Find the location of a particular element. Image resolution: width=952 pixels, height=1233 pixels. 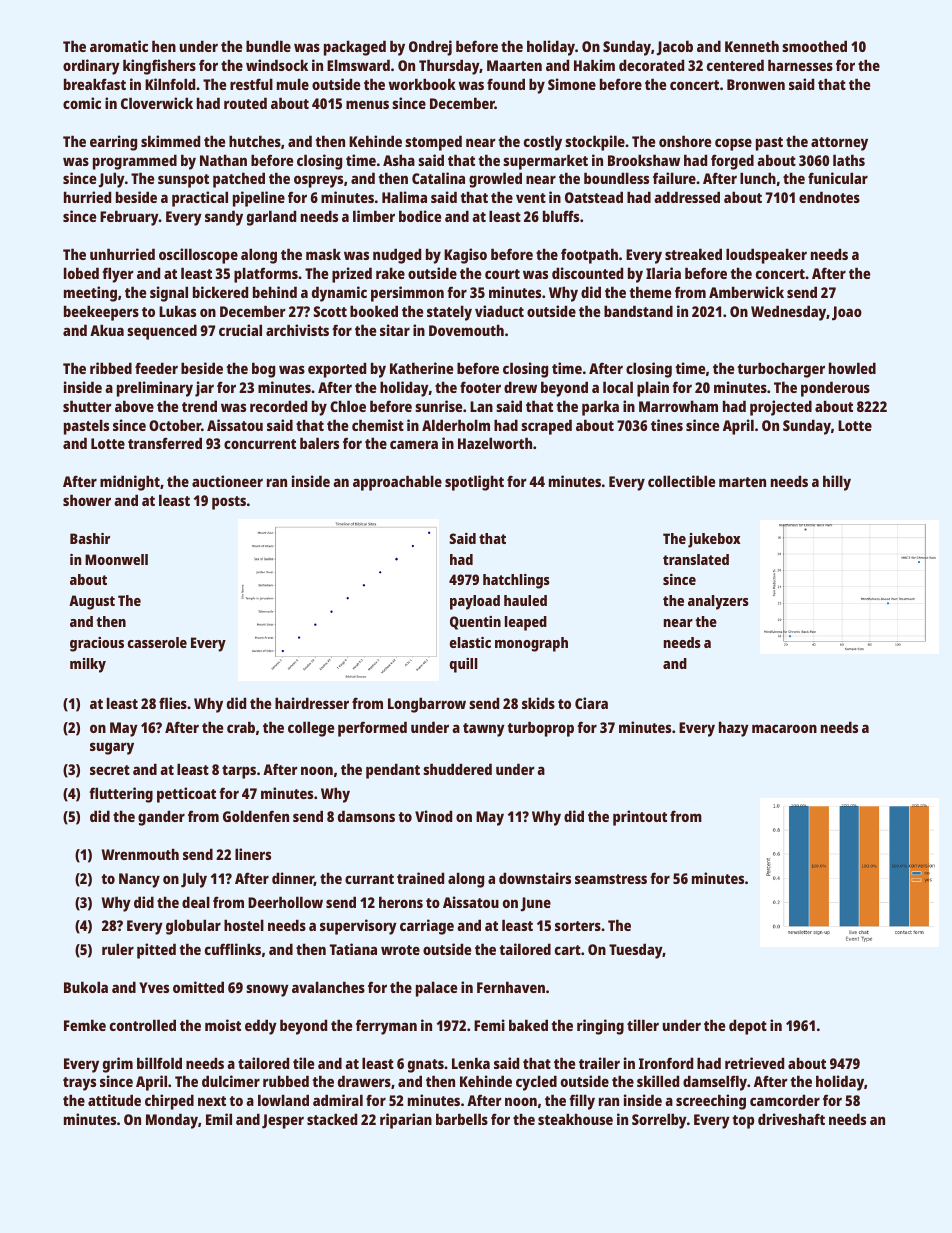

tarps is located at coordinates (239, 772).
